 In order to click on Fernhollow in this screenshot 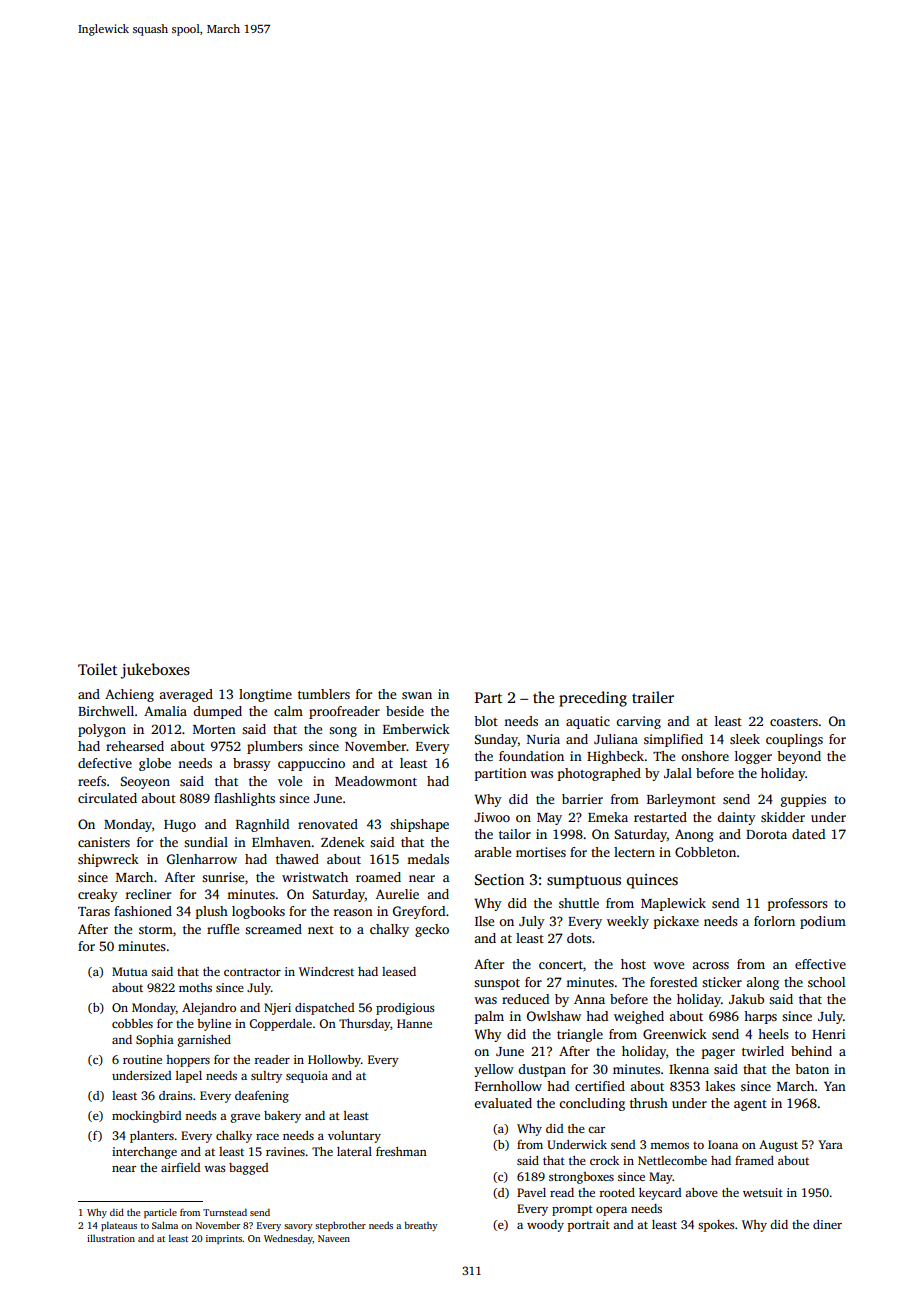, I will do `click(508, 1086)`.
